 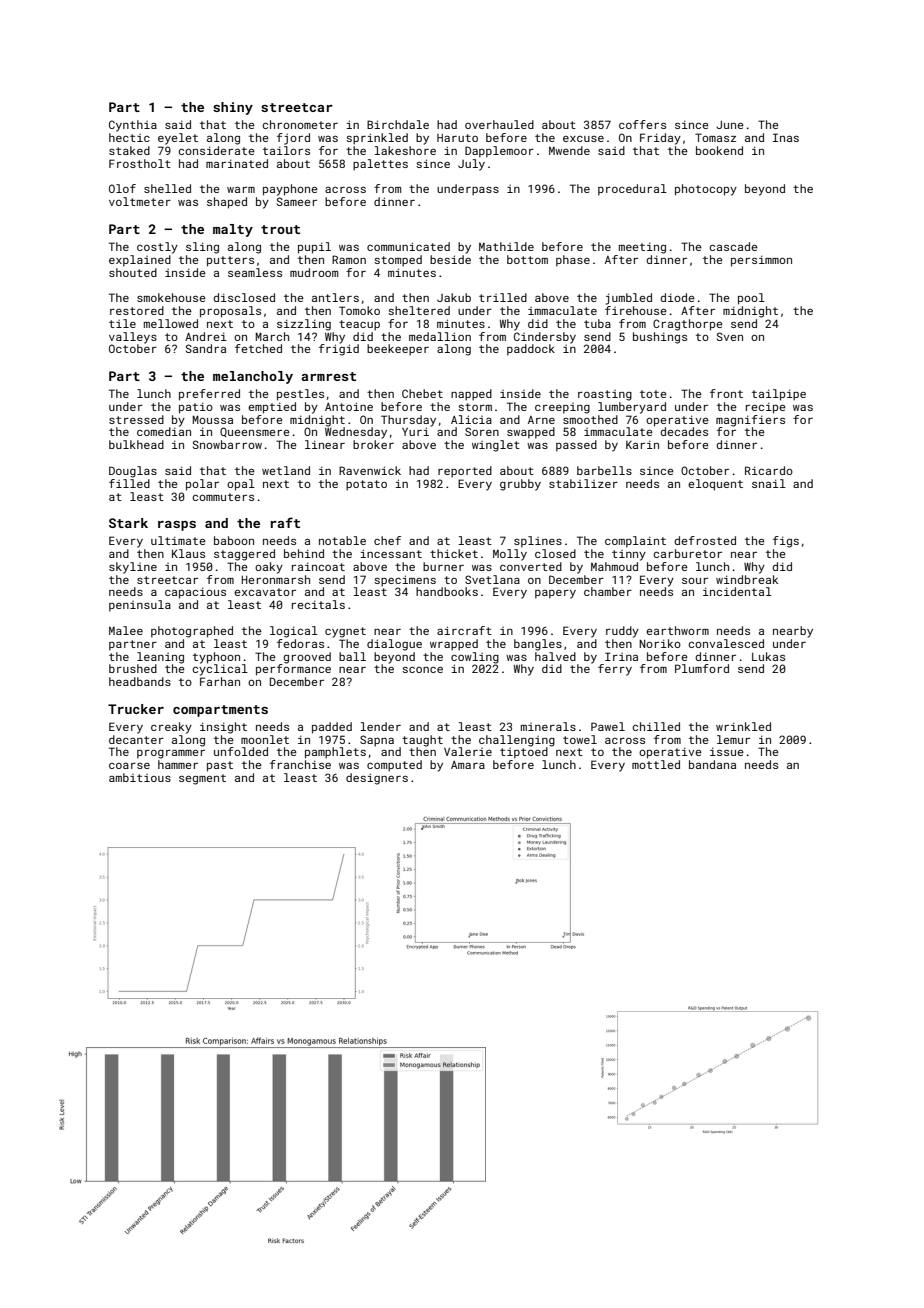 I want to click on napped, so click(x=471, y=395).
